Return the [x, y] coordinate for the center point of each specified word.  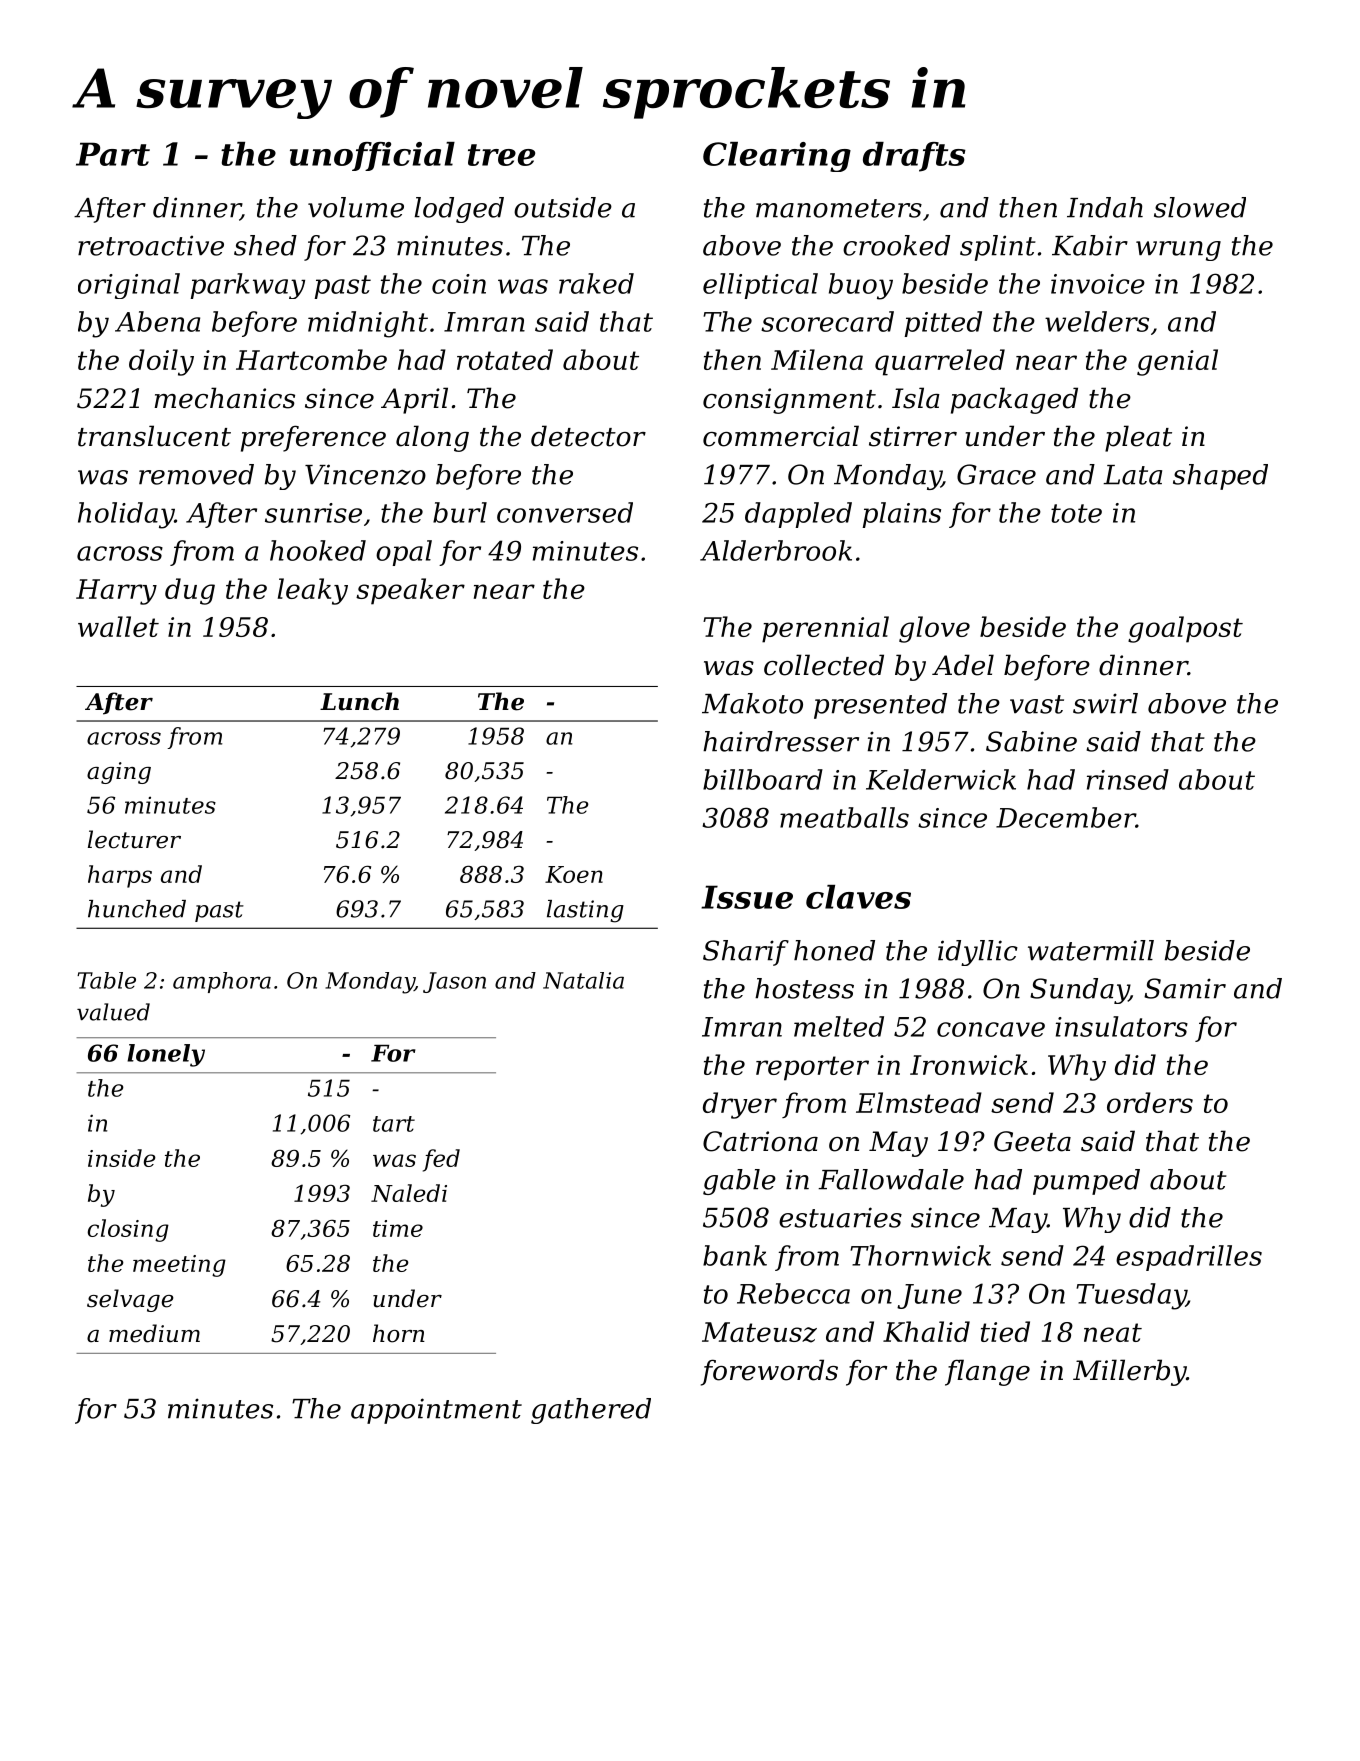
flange [987, 1372]
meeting [179, 1266]
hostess [804, 988]
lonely [166, 1055]
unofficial [372, 156]
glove [934, 629]
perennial [825, 629]
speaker [410, 591]
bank [735, 1255]
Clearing [777, 157]
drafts [914, 157]
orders [1150, 1102]
